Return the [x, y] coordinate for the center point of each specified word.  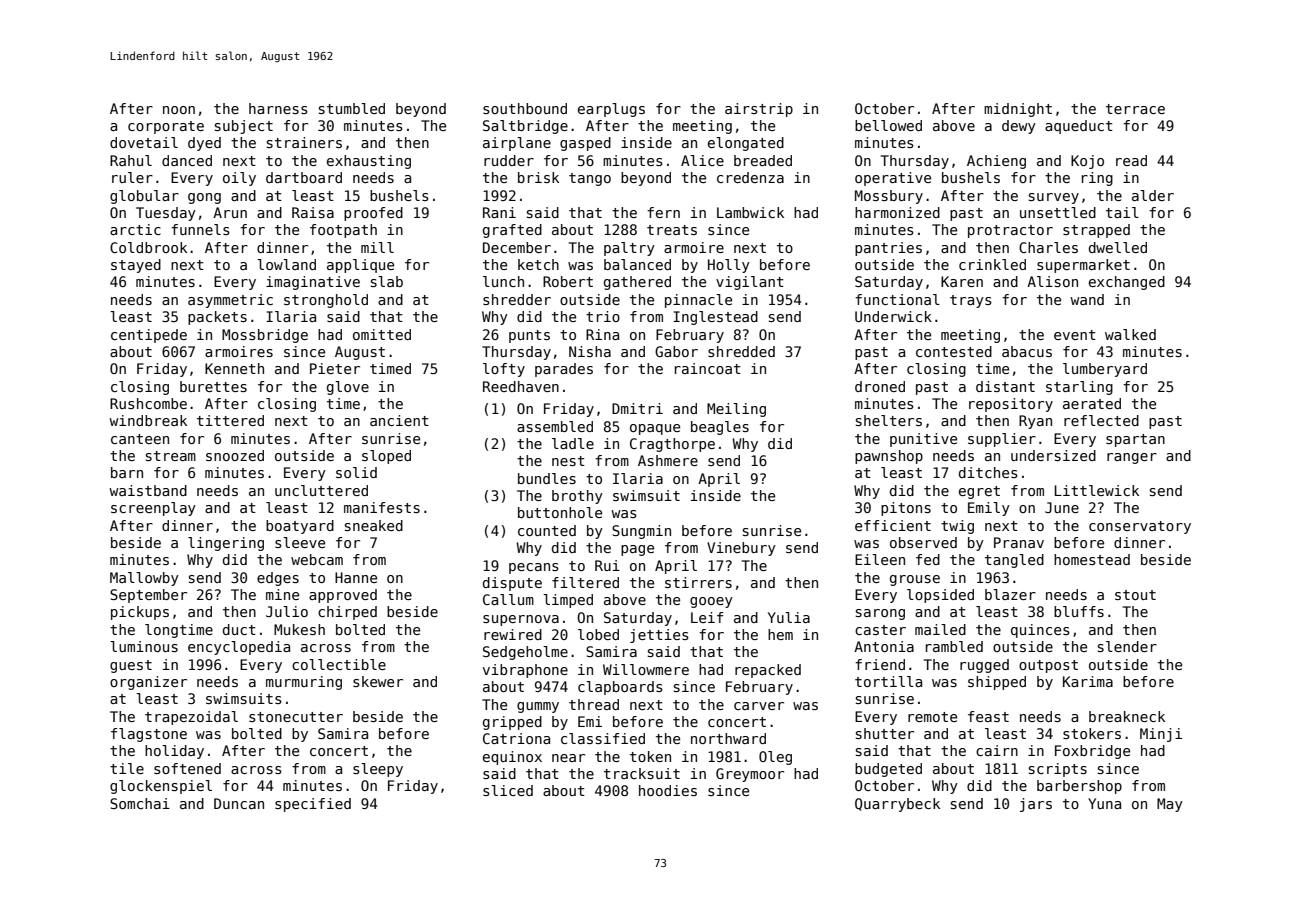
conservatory [1140, 527]
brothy [577, 497]
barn [127, 472]
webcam [317, 559]
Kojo [1087, 162]
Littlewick [1096, 490]
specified [313, 805]
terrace [1135, 109]
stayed [136, 266]
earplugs [611, 110]
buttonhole [560, 512]
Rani [499, 212]
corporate [166, 127]
